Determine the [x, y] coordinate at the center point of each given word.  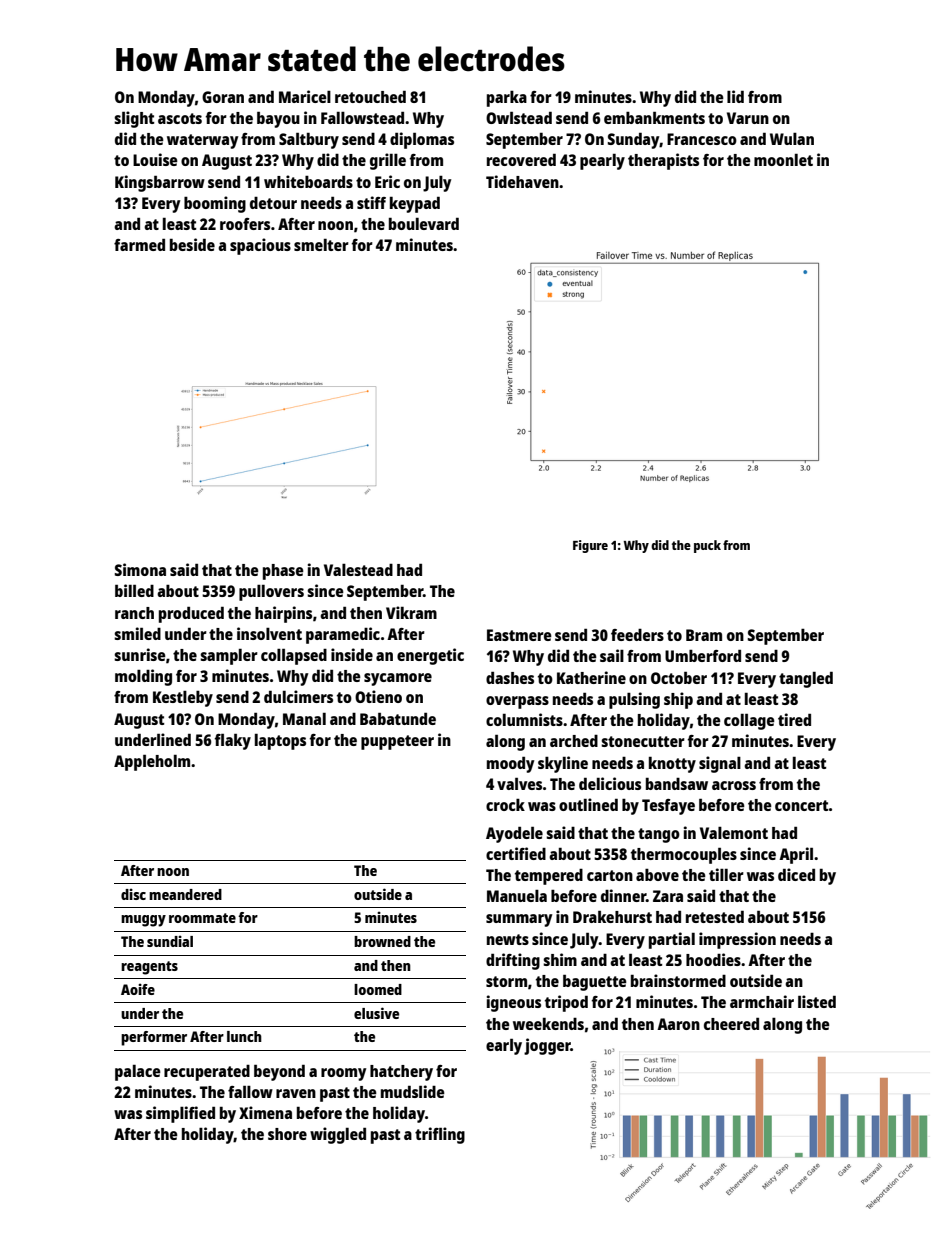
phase [283, 572]
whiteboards [308, 181]
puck [707, 546]
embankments [654, 117]
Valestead [358, 570]
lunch [244, 1036]
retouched [370, 96]
